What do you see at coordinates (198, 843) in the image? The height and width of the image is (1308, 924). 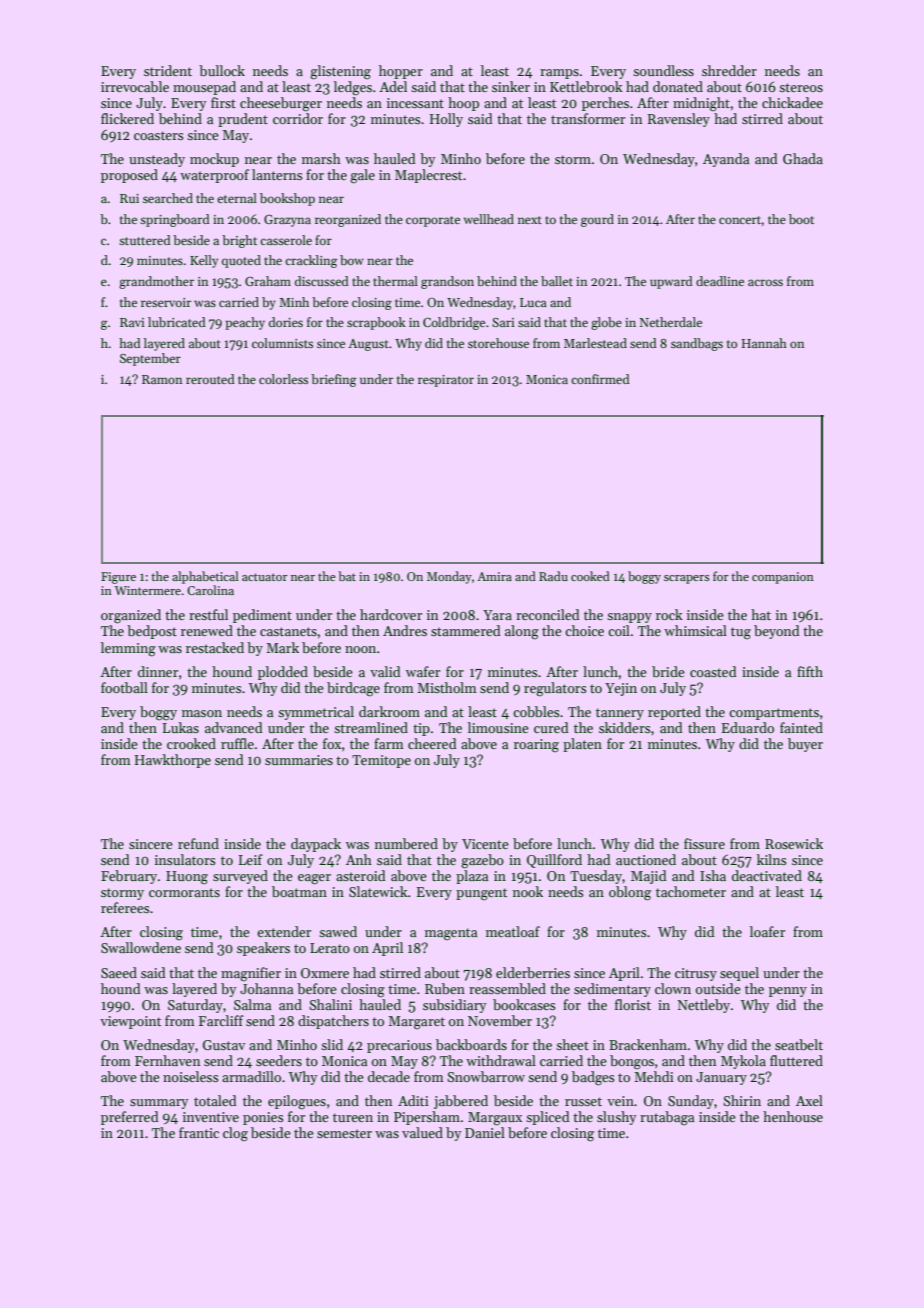 I see `refund` at bounding box center [198, 843].
